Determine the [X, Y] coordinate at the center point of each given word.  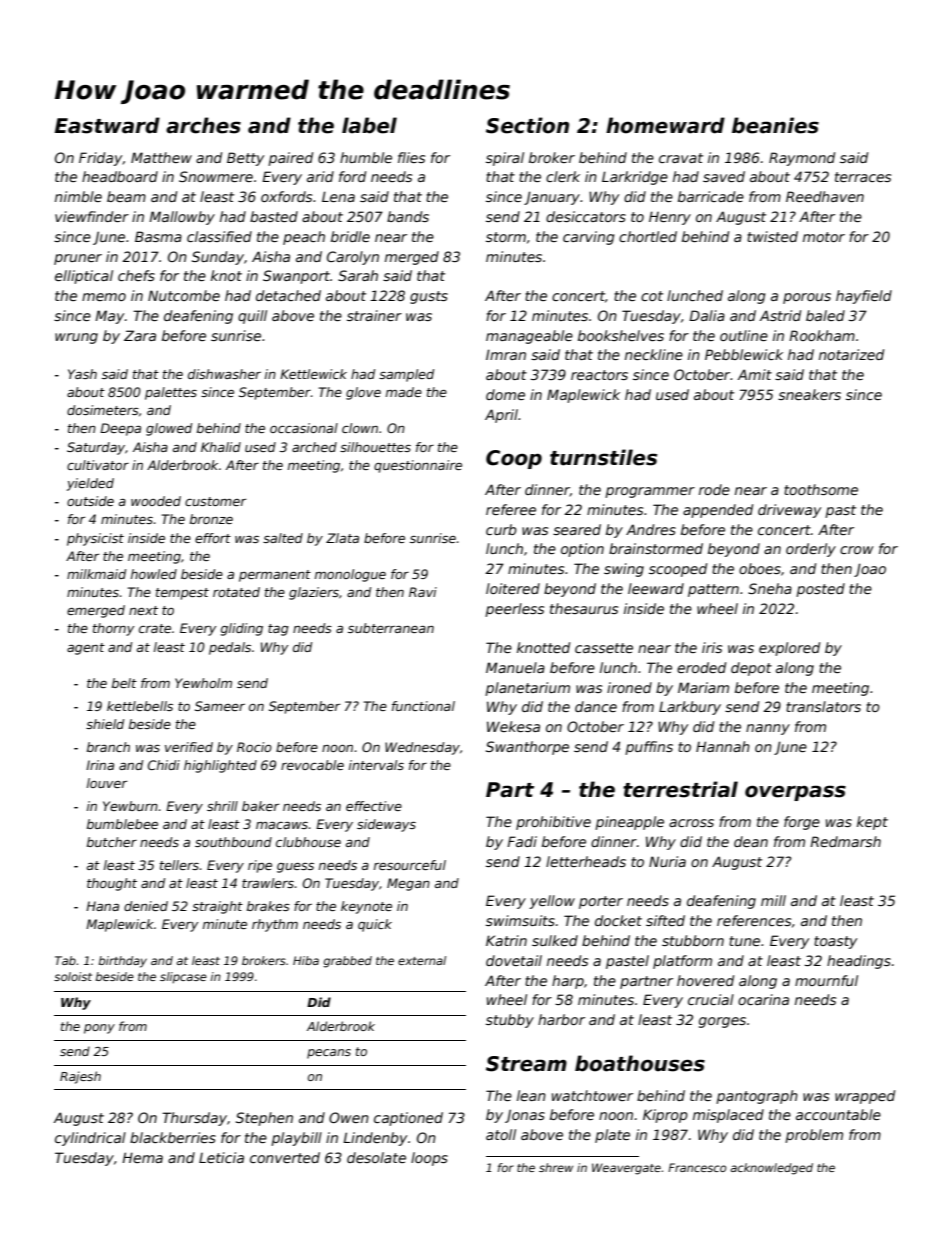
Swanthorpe [527, 748]
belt [124, 683]
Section [527, 125]
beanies [775, 125]
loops [429, 1159]
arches [203, 125]
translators [823, 706]
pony [99, 1029]
